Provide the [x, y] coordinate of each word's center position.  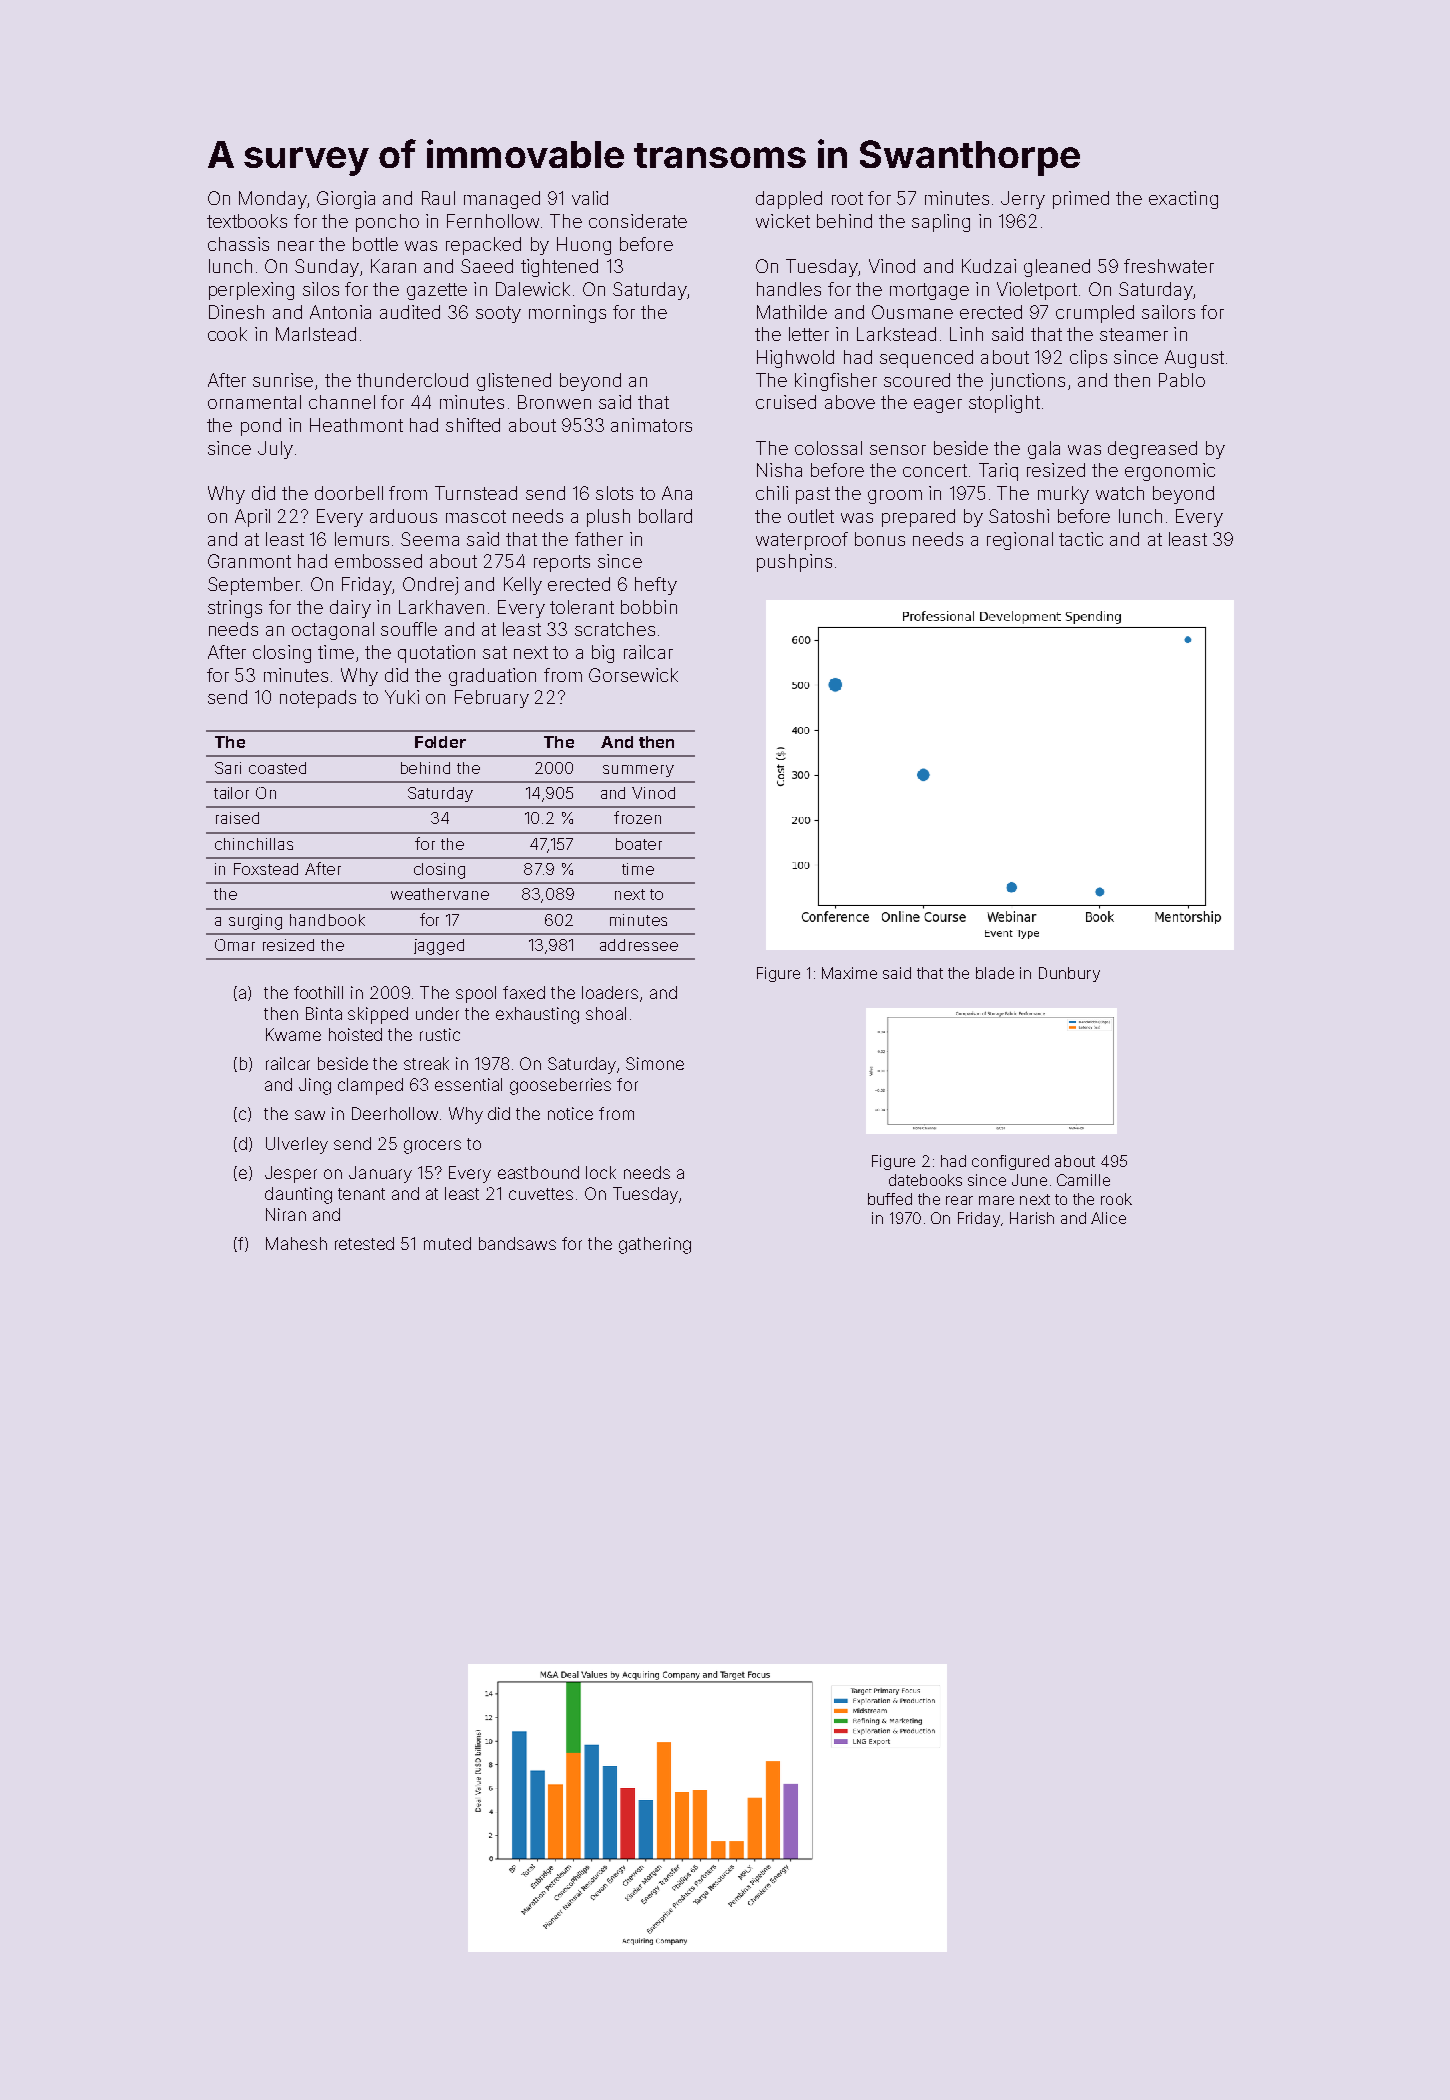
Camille [1083, 1180]
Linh [966, 334]
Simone [655, 1063]
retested [364, 1243]
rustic [440, 1034]
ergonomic [1170, 472]
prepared [918, 518]
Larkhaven [441, 607]
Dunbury [1069, 974]
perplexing [251, 291]
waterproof [802, 541]
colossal [828, 448]
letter [809, 334]
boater [639, 844]
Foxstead [266, 869]
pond [261, 427]
